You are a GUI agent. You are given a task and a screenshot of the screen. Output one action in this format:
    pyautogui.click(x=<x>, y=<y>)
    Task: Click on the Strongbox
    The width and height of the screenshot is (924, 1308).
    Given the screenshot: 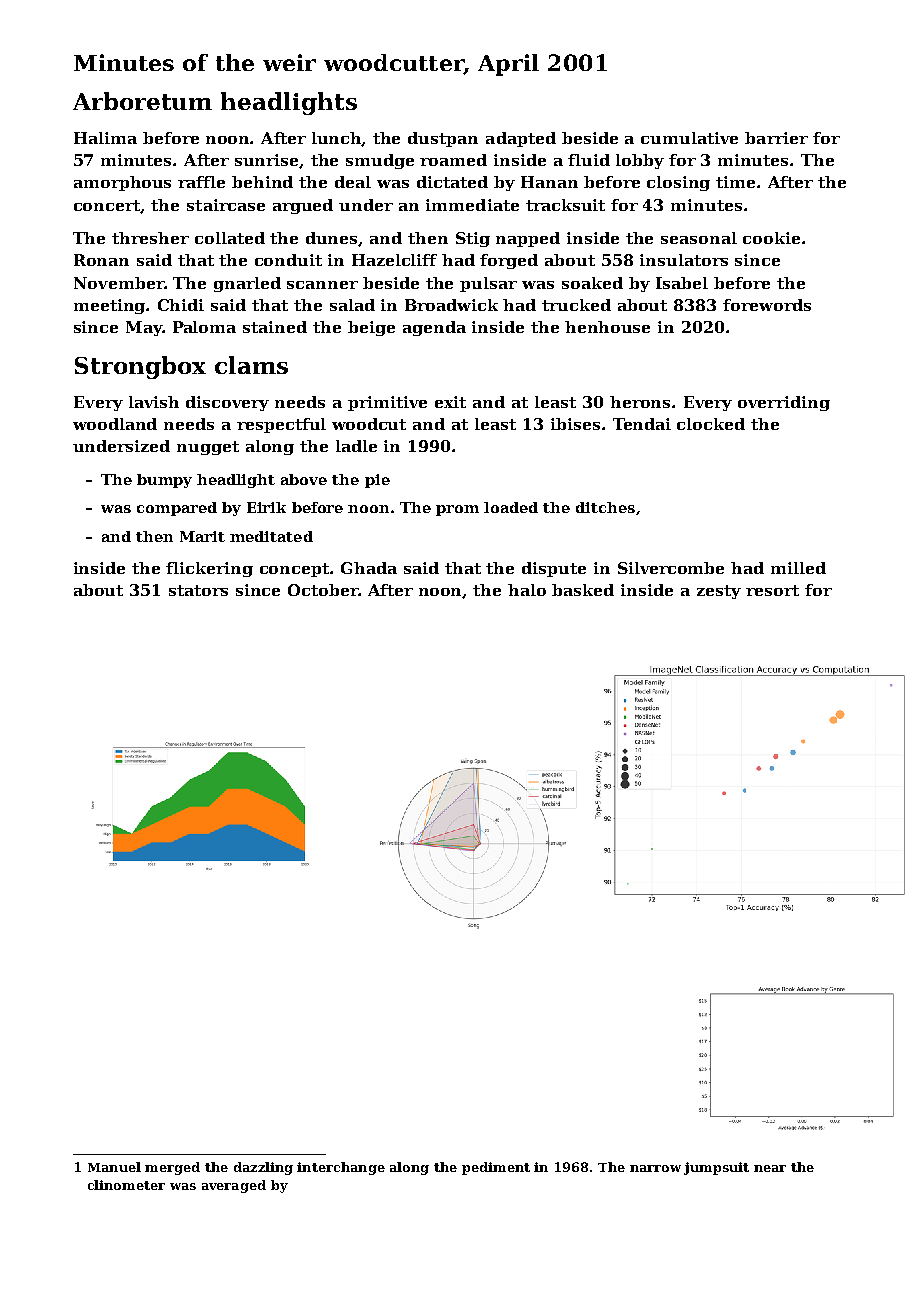 What is the action you would take?
    pyautogui.click(x=140, y=367)
